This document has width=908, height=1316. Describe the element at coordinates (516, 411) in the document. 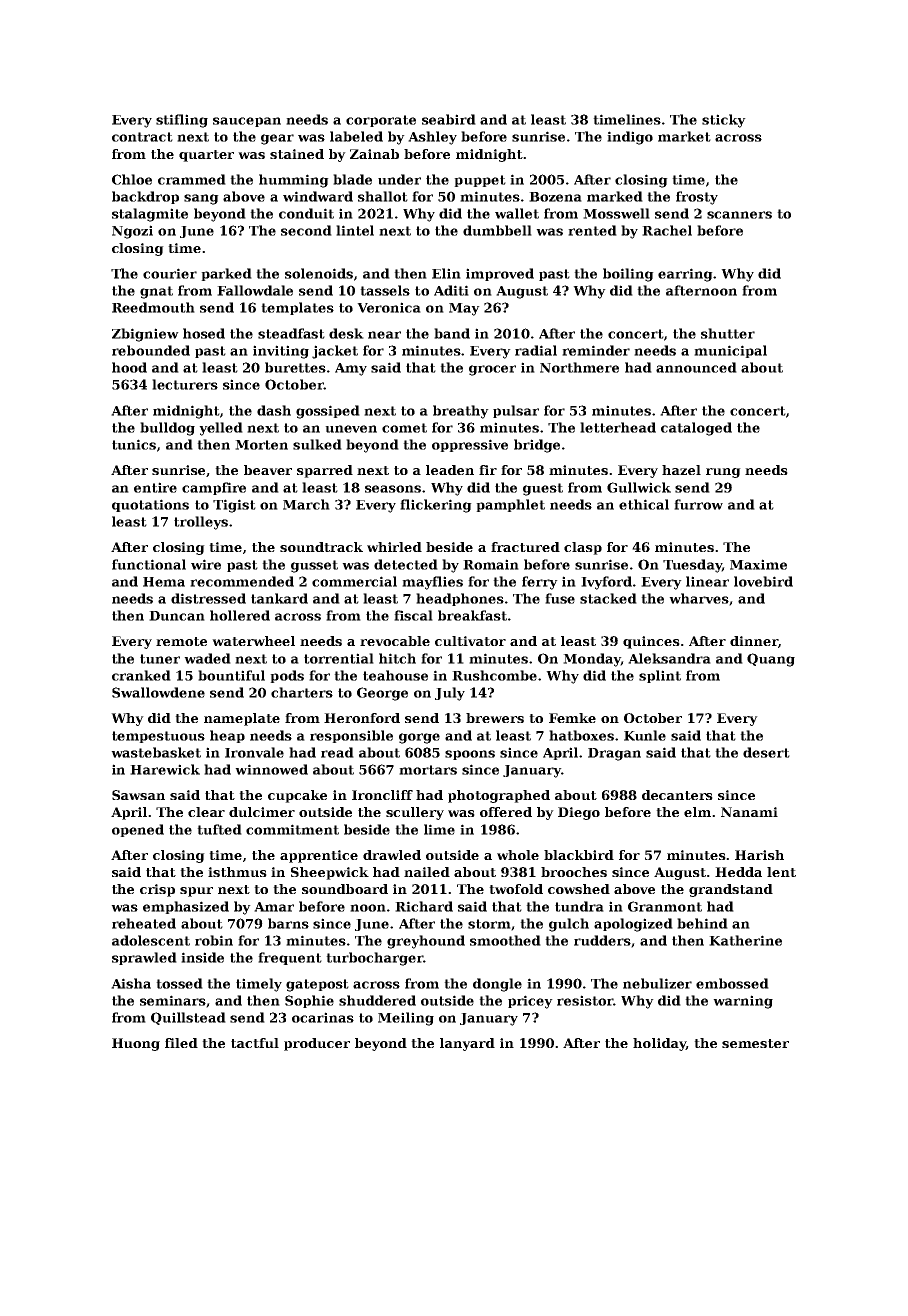

I see `pulsar` at that location.
